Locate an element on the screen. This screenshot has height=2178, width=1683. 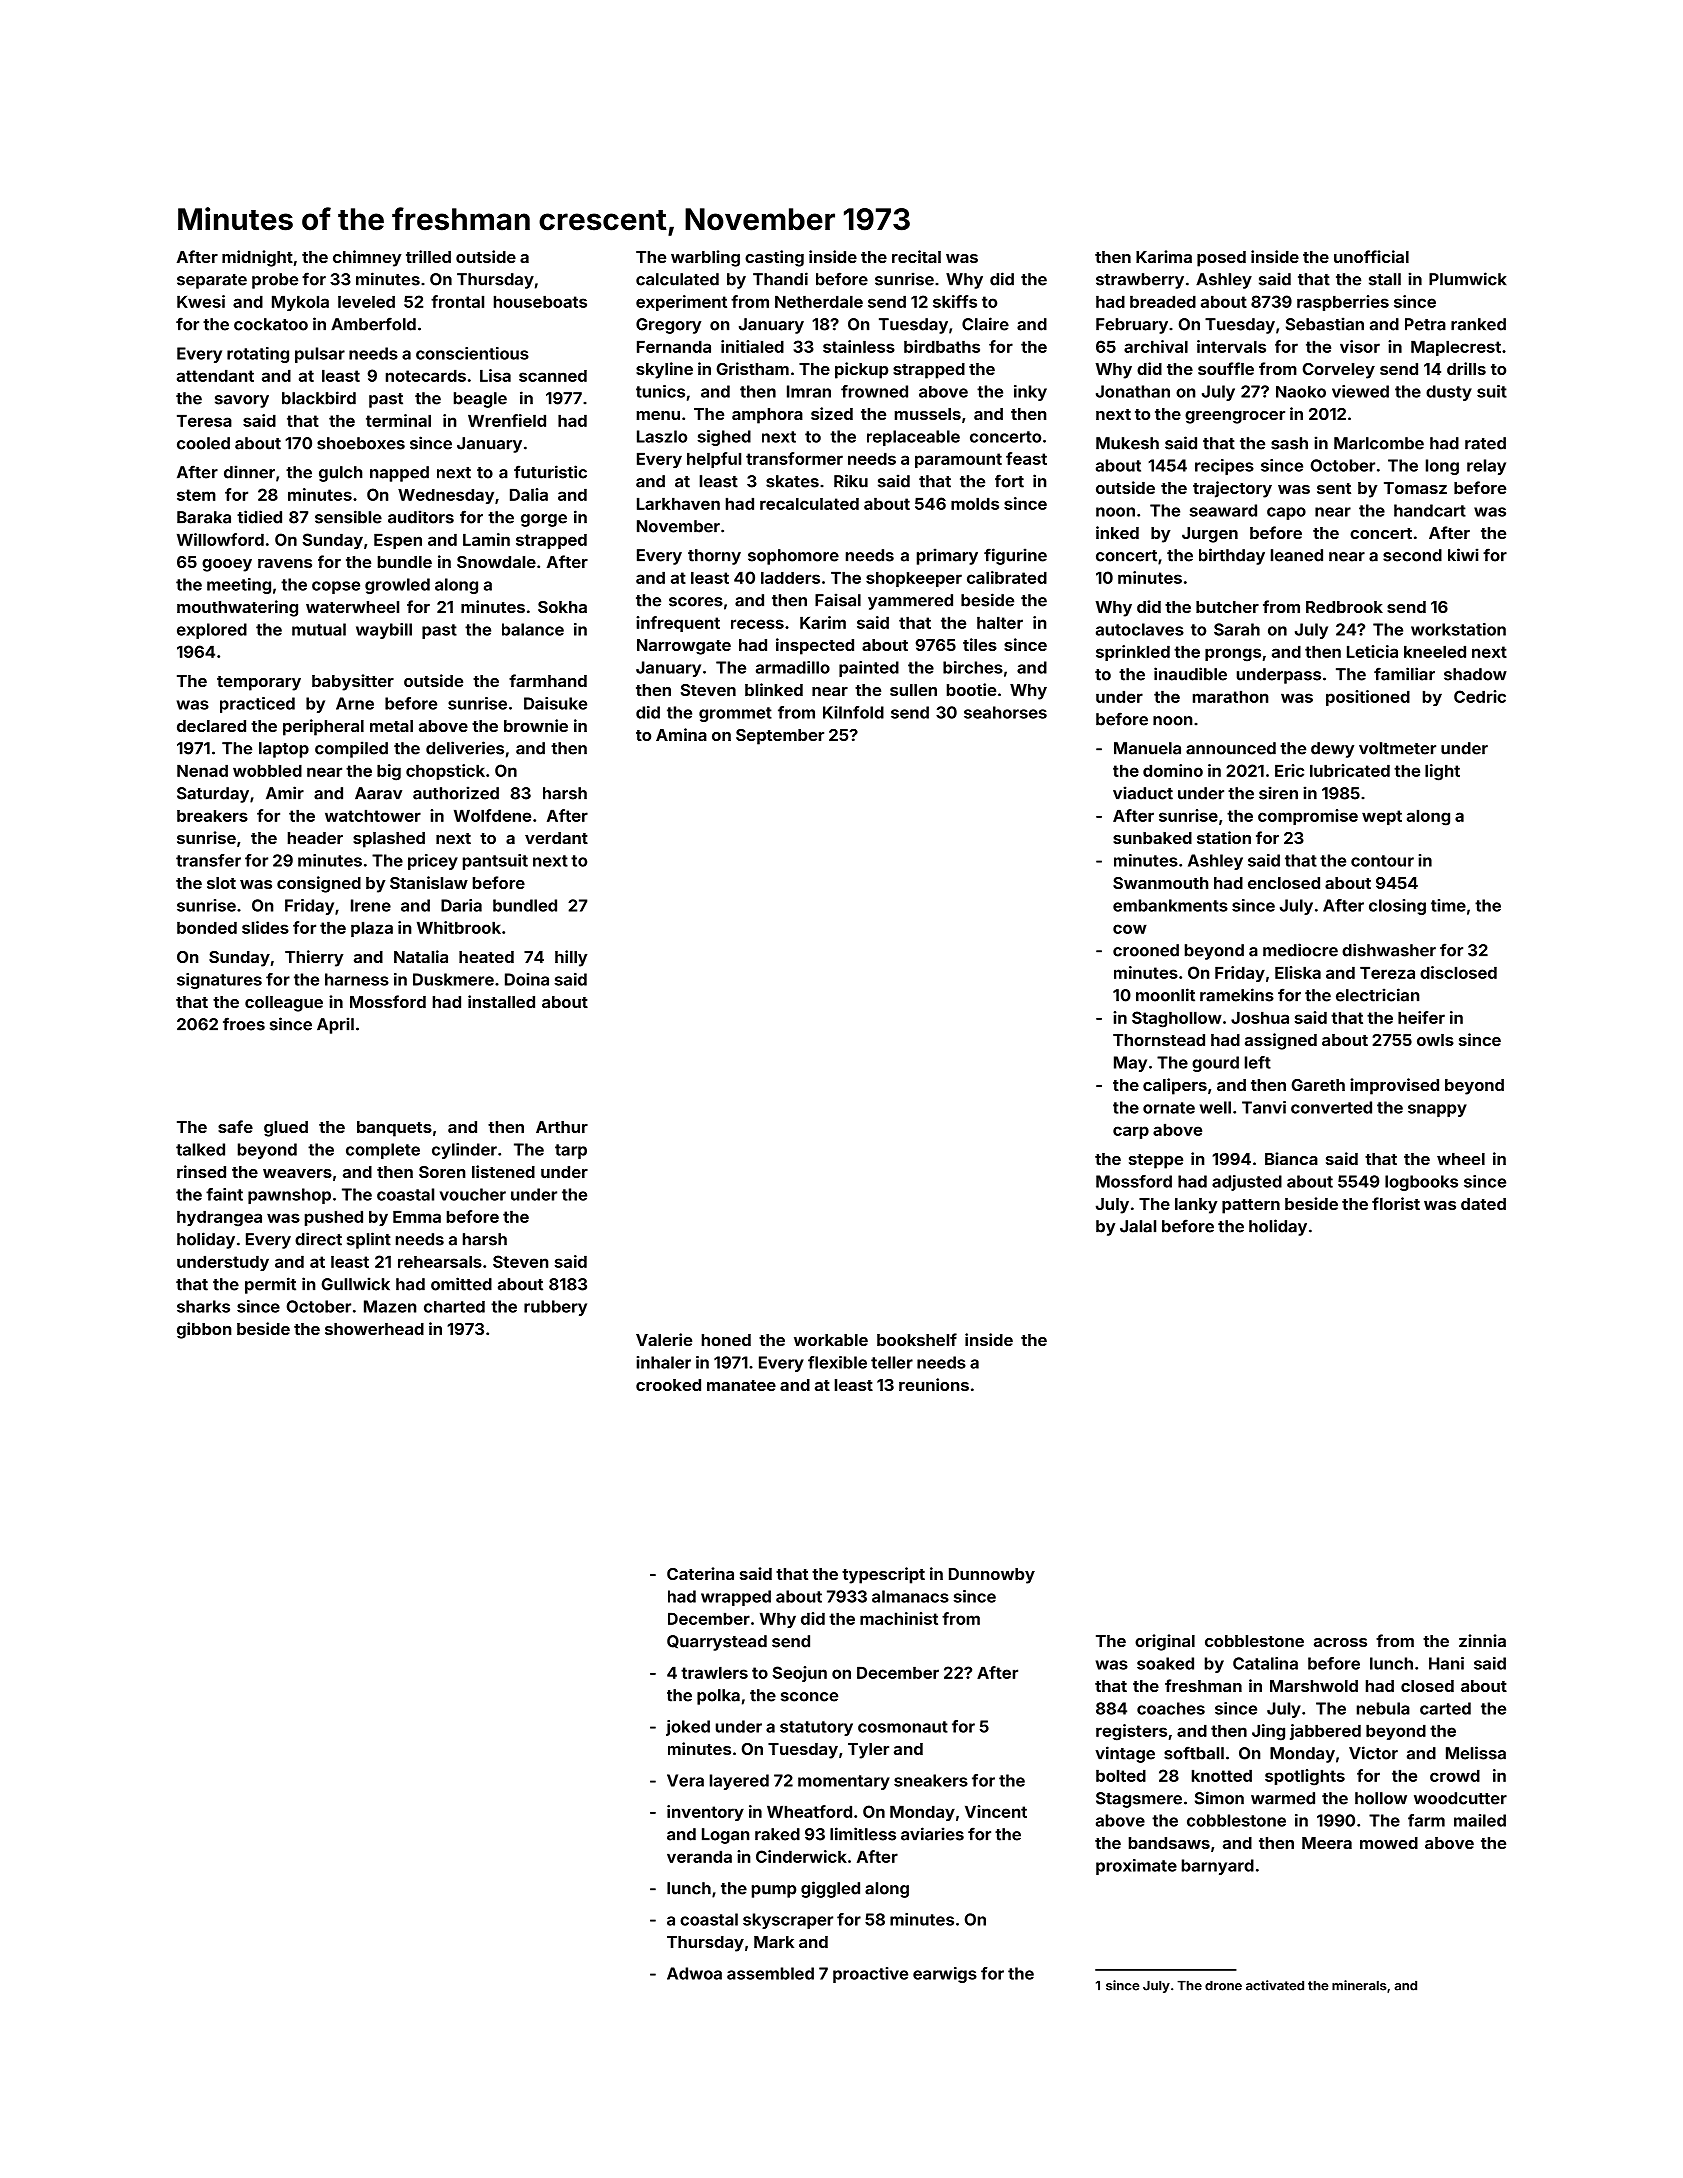
snappy is located at coordinates (1437, 1110).
